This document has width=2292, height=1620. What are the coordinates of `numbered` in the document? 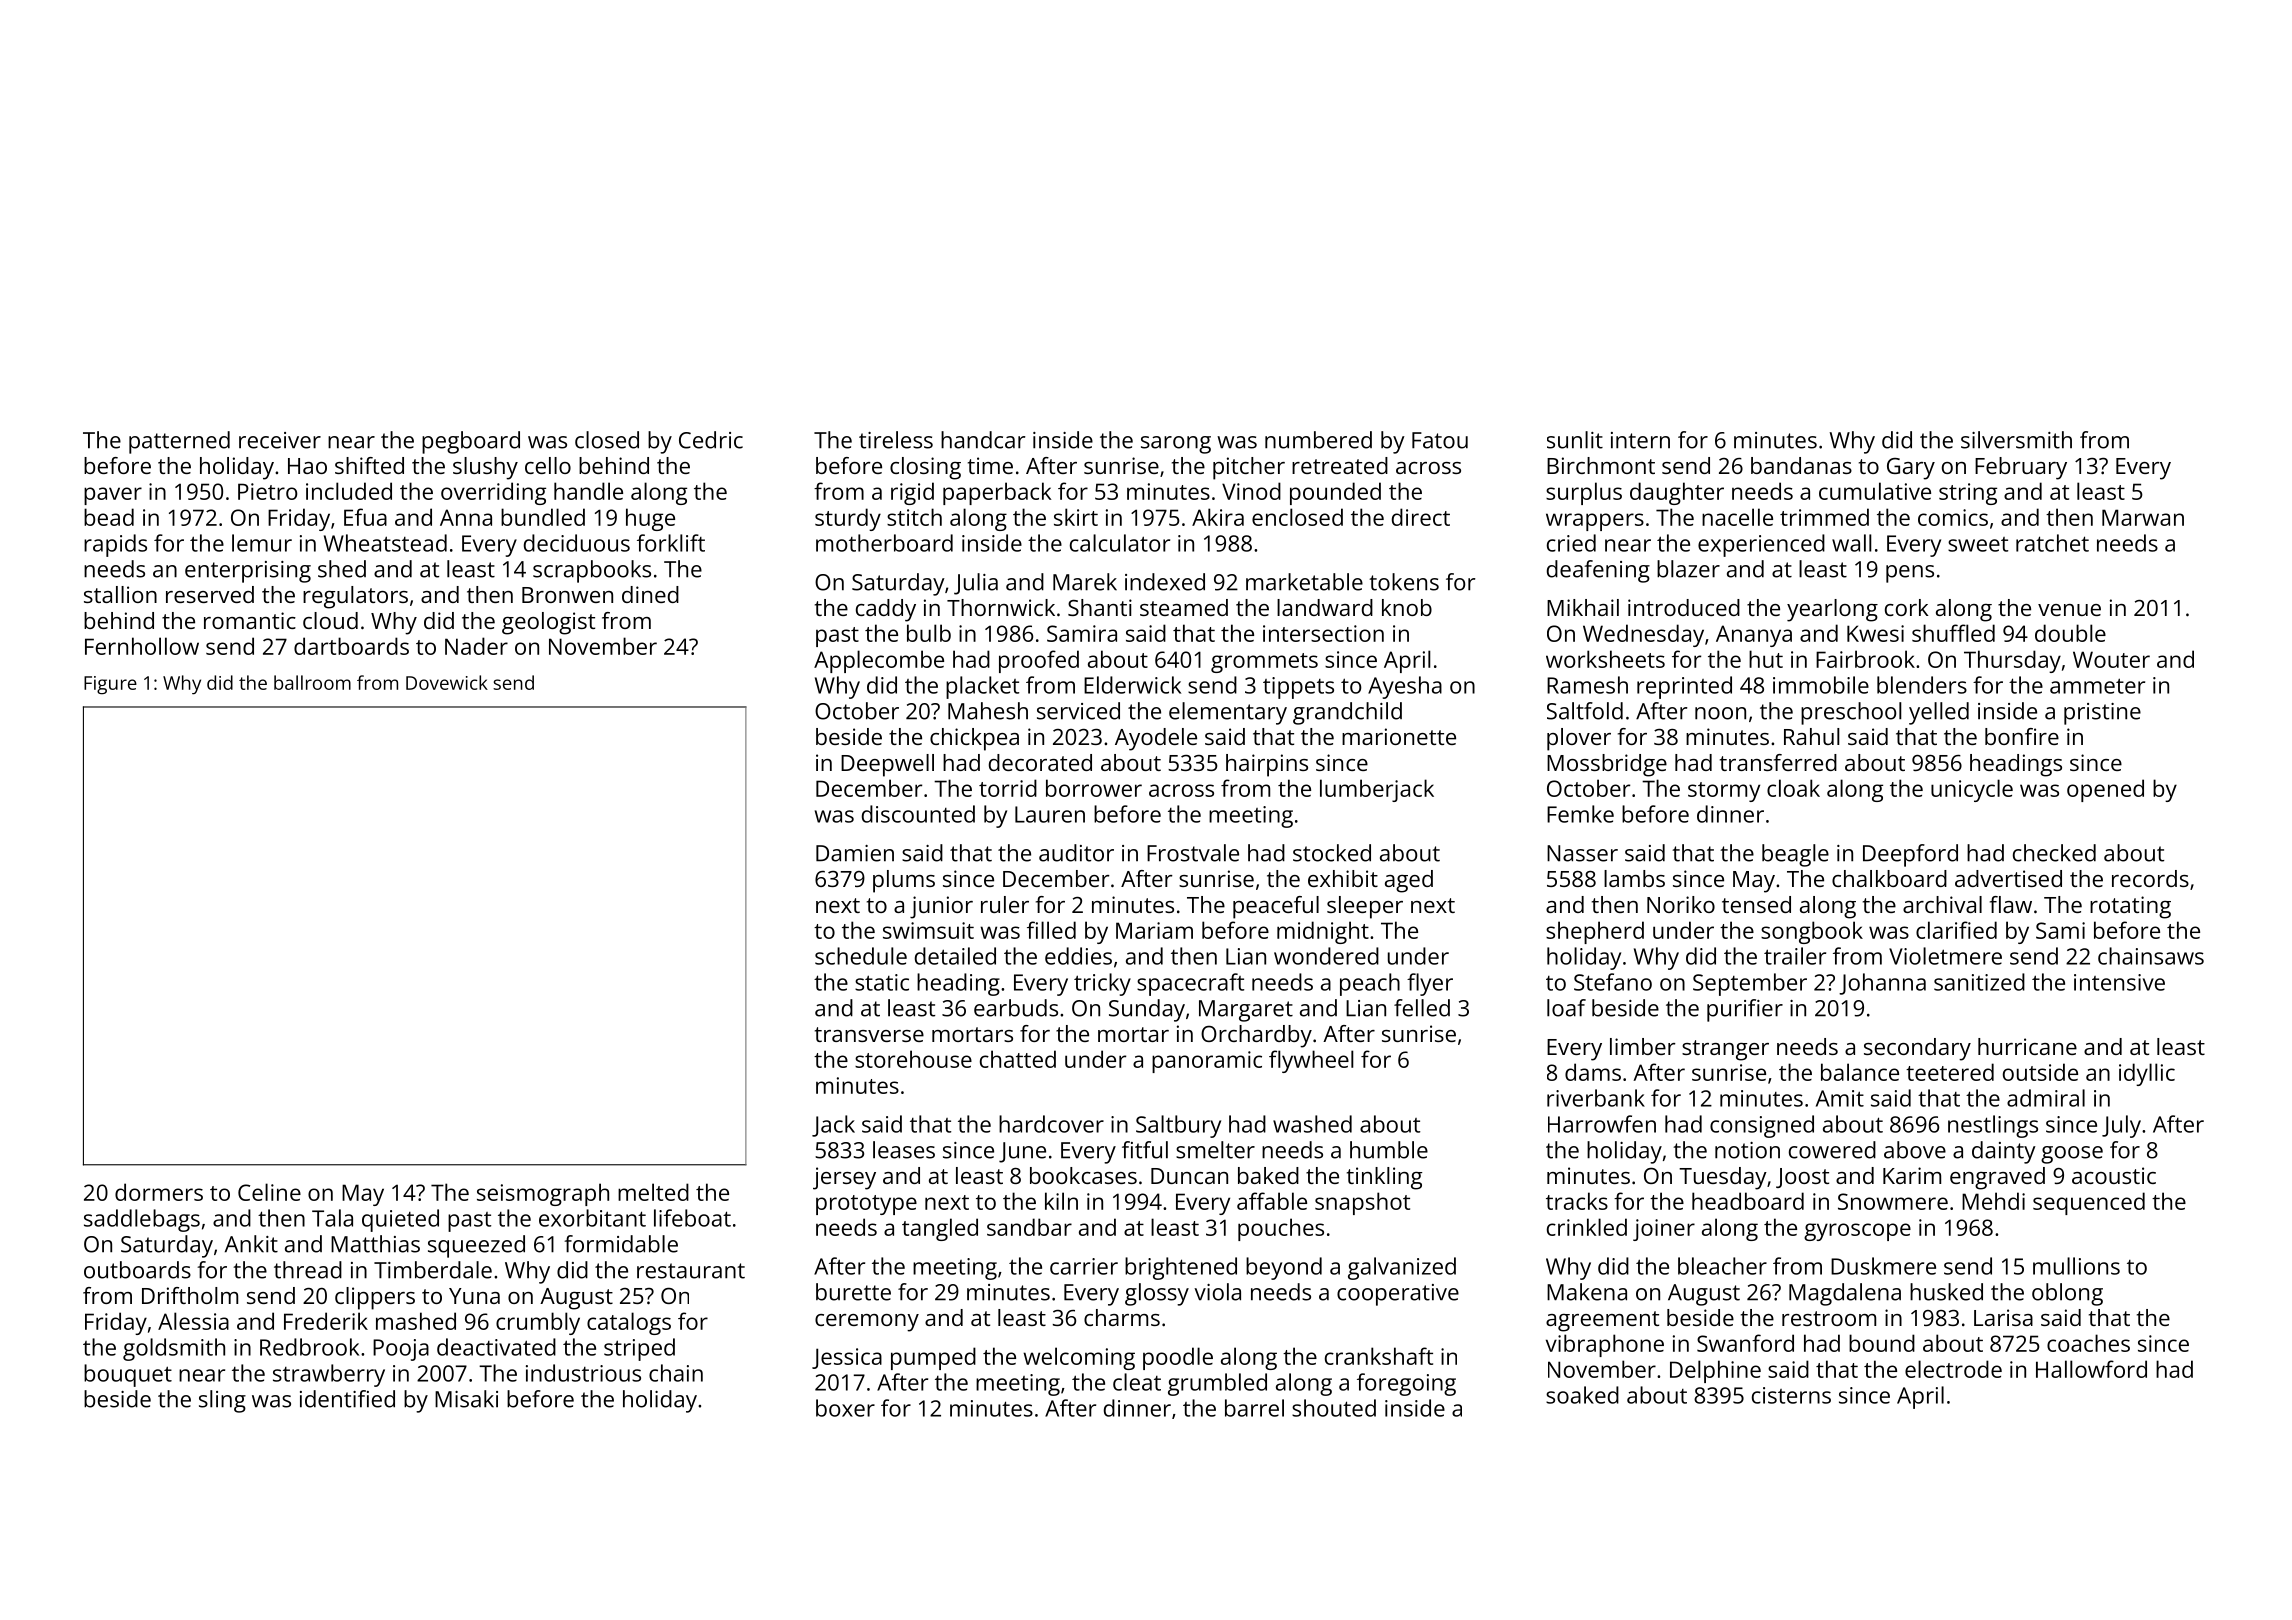 It's located at (1318, 440).
